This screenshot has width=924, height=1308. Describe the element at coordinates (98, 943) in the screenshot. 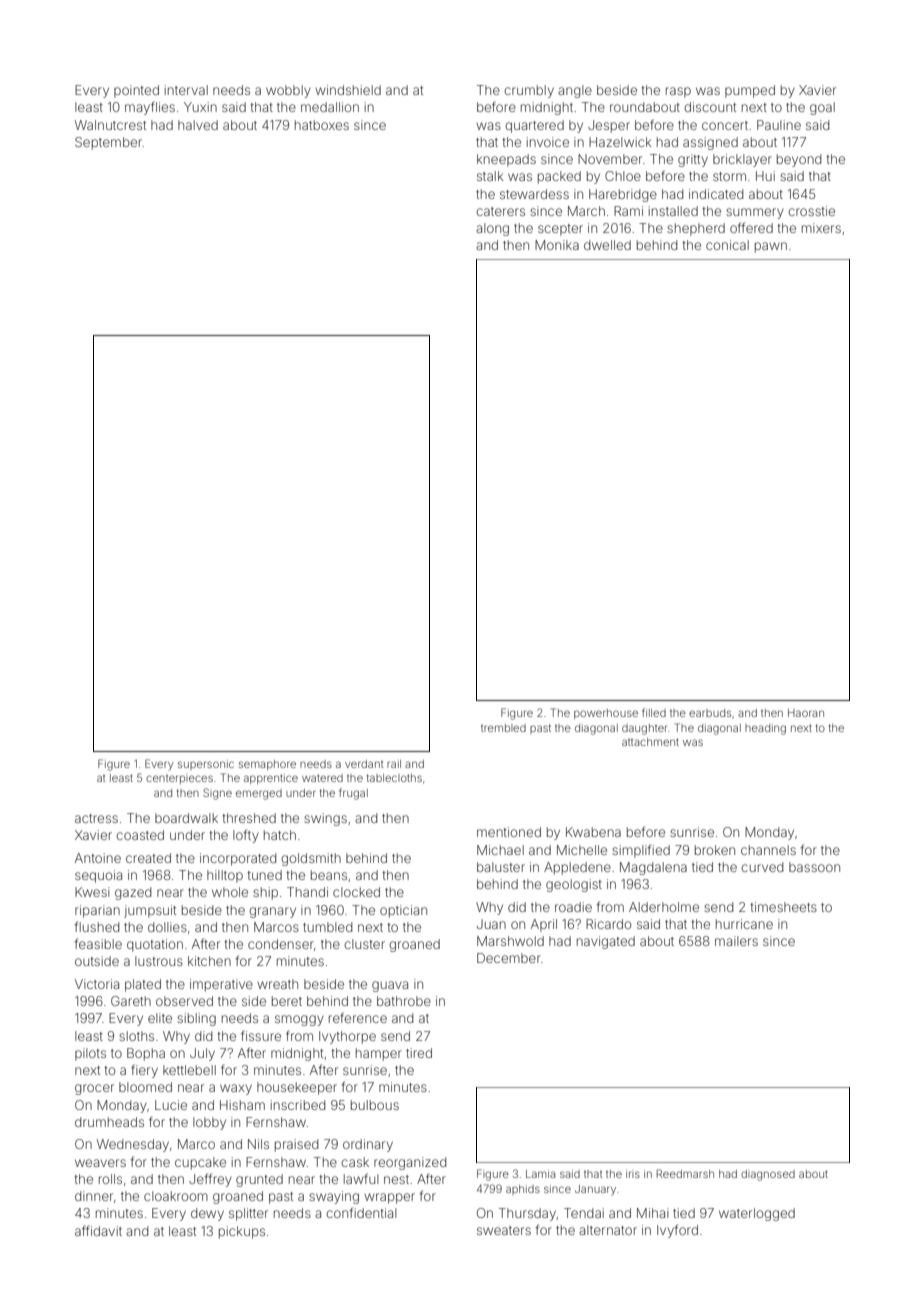

I see `feasible` at that location.
